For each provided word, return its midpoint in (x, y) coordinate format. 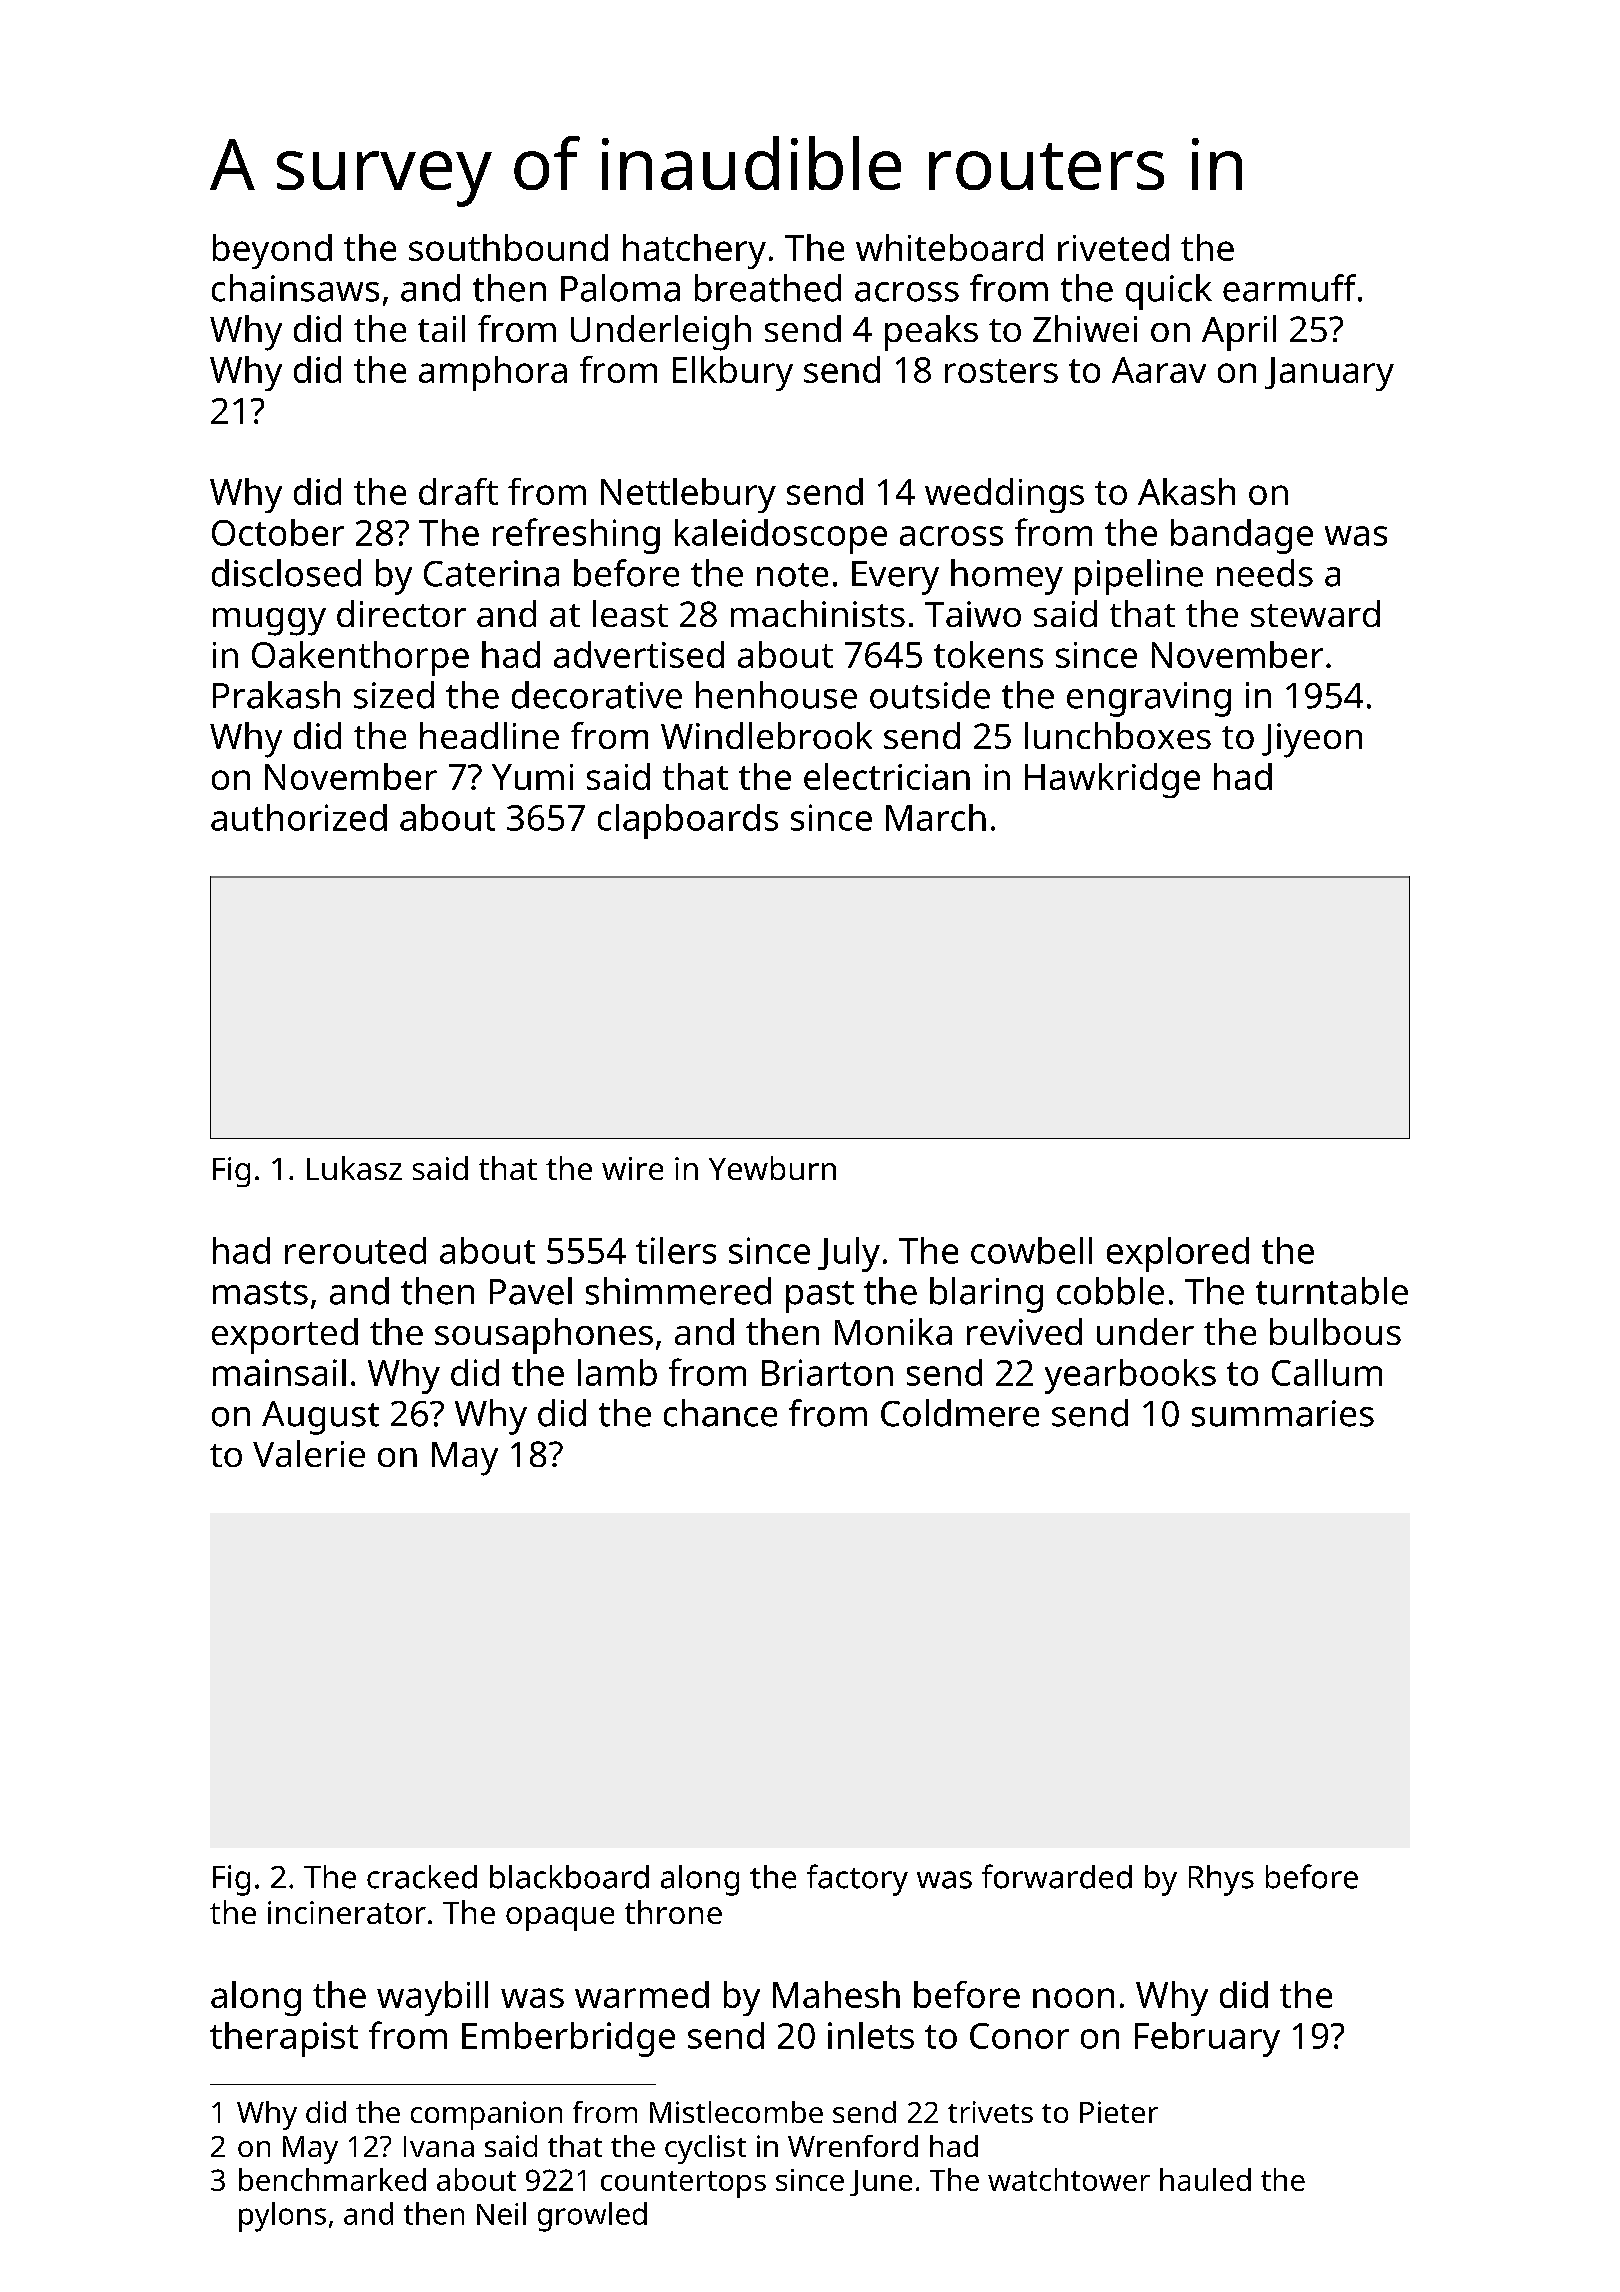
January (1329, 374)
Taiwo (973, 614)
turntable (1332, 1291)
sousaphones (544, 1336)
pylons (282, 2217)
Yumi (532, 777)
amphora (493, 373)
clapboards (688, 821)
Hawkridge (1112, 780)
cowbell (1031, 1250)
